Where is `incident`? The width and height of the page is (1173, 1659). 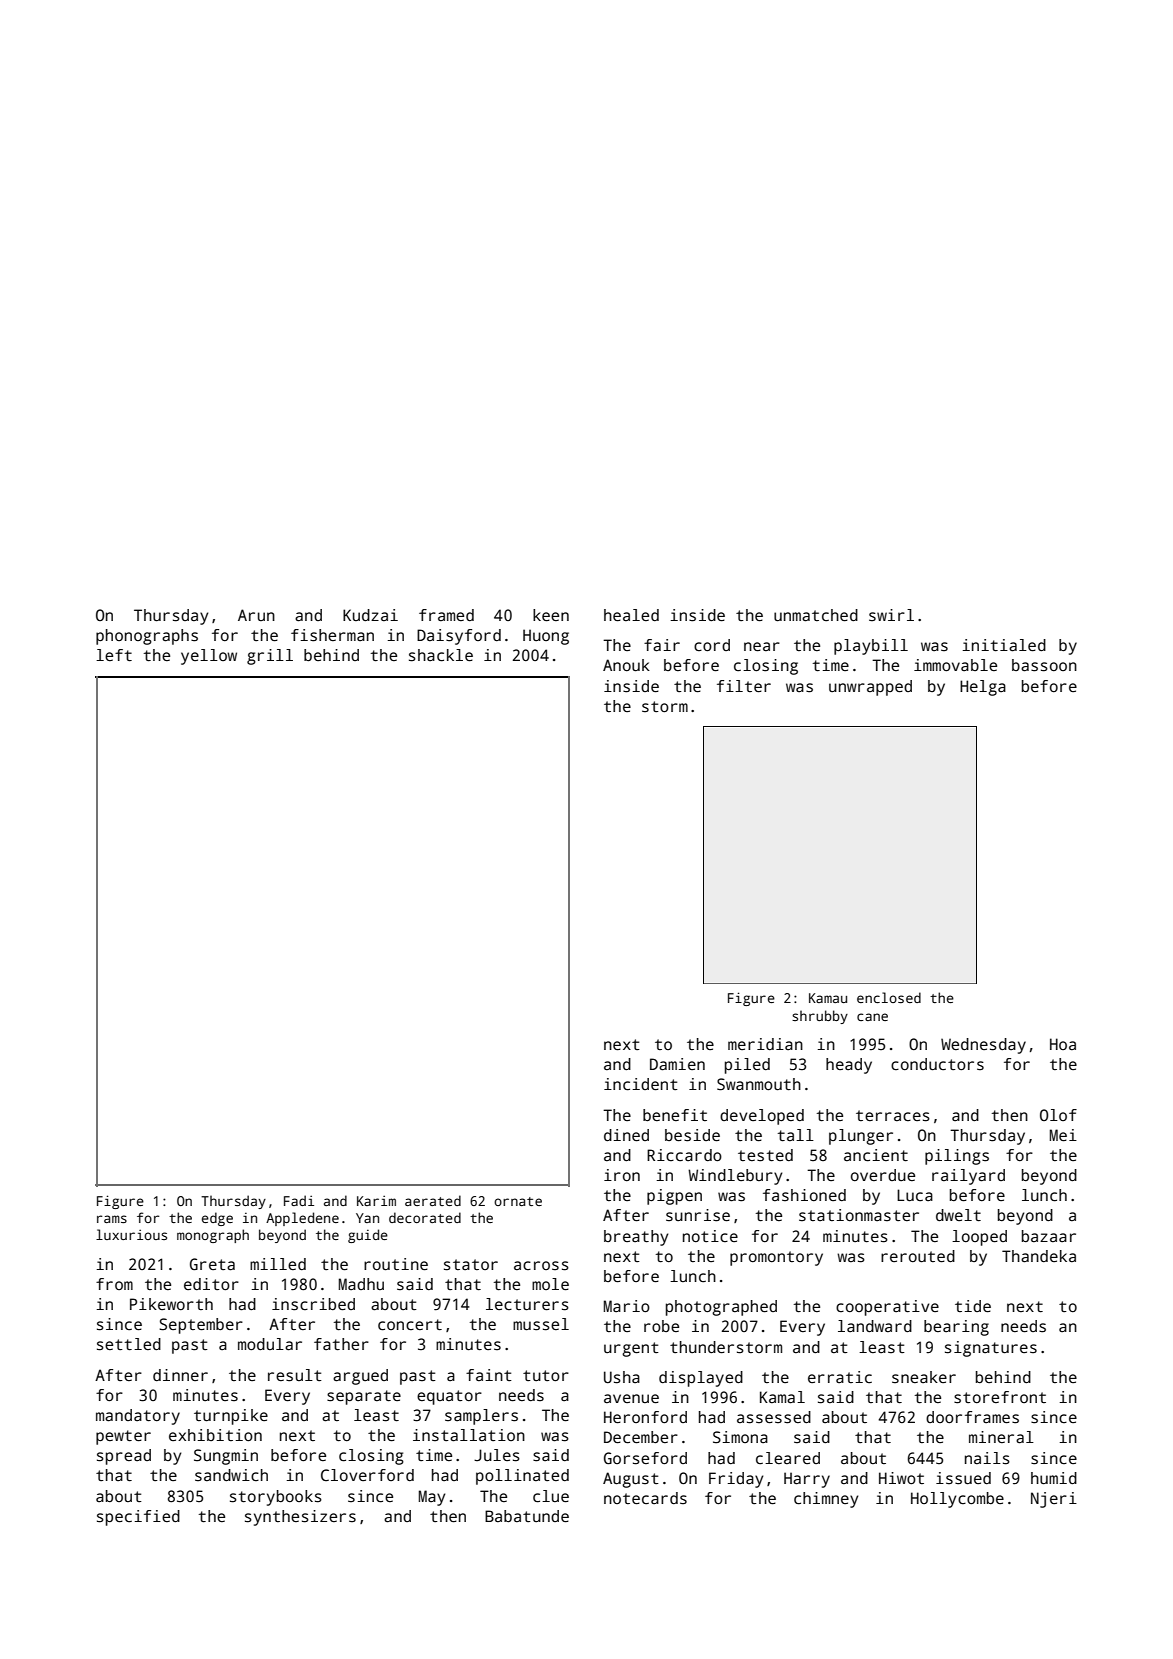 incident is located at coordinates (641, 1084).
